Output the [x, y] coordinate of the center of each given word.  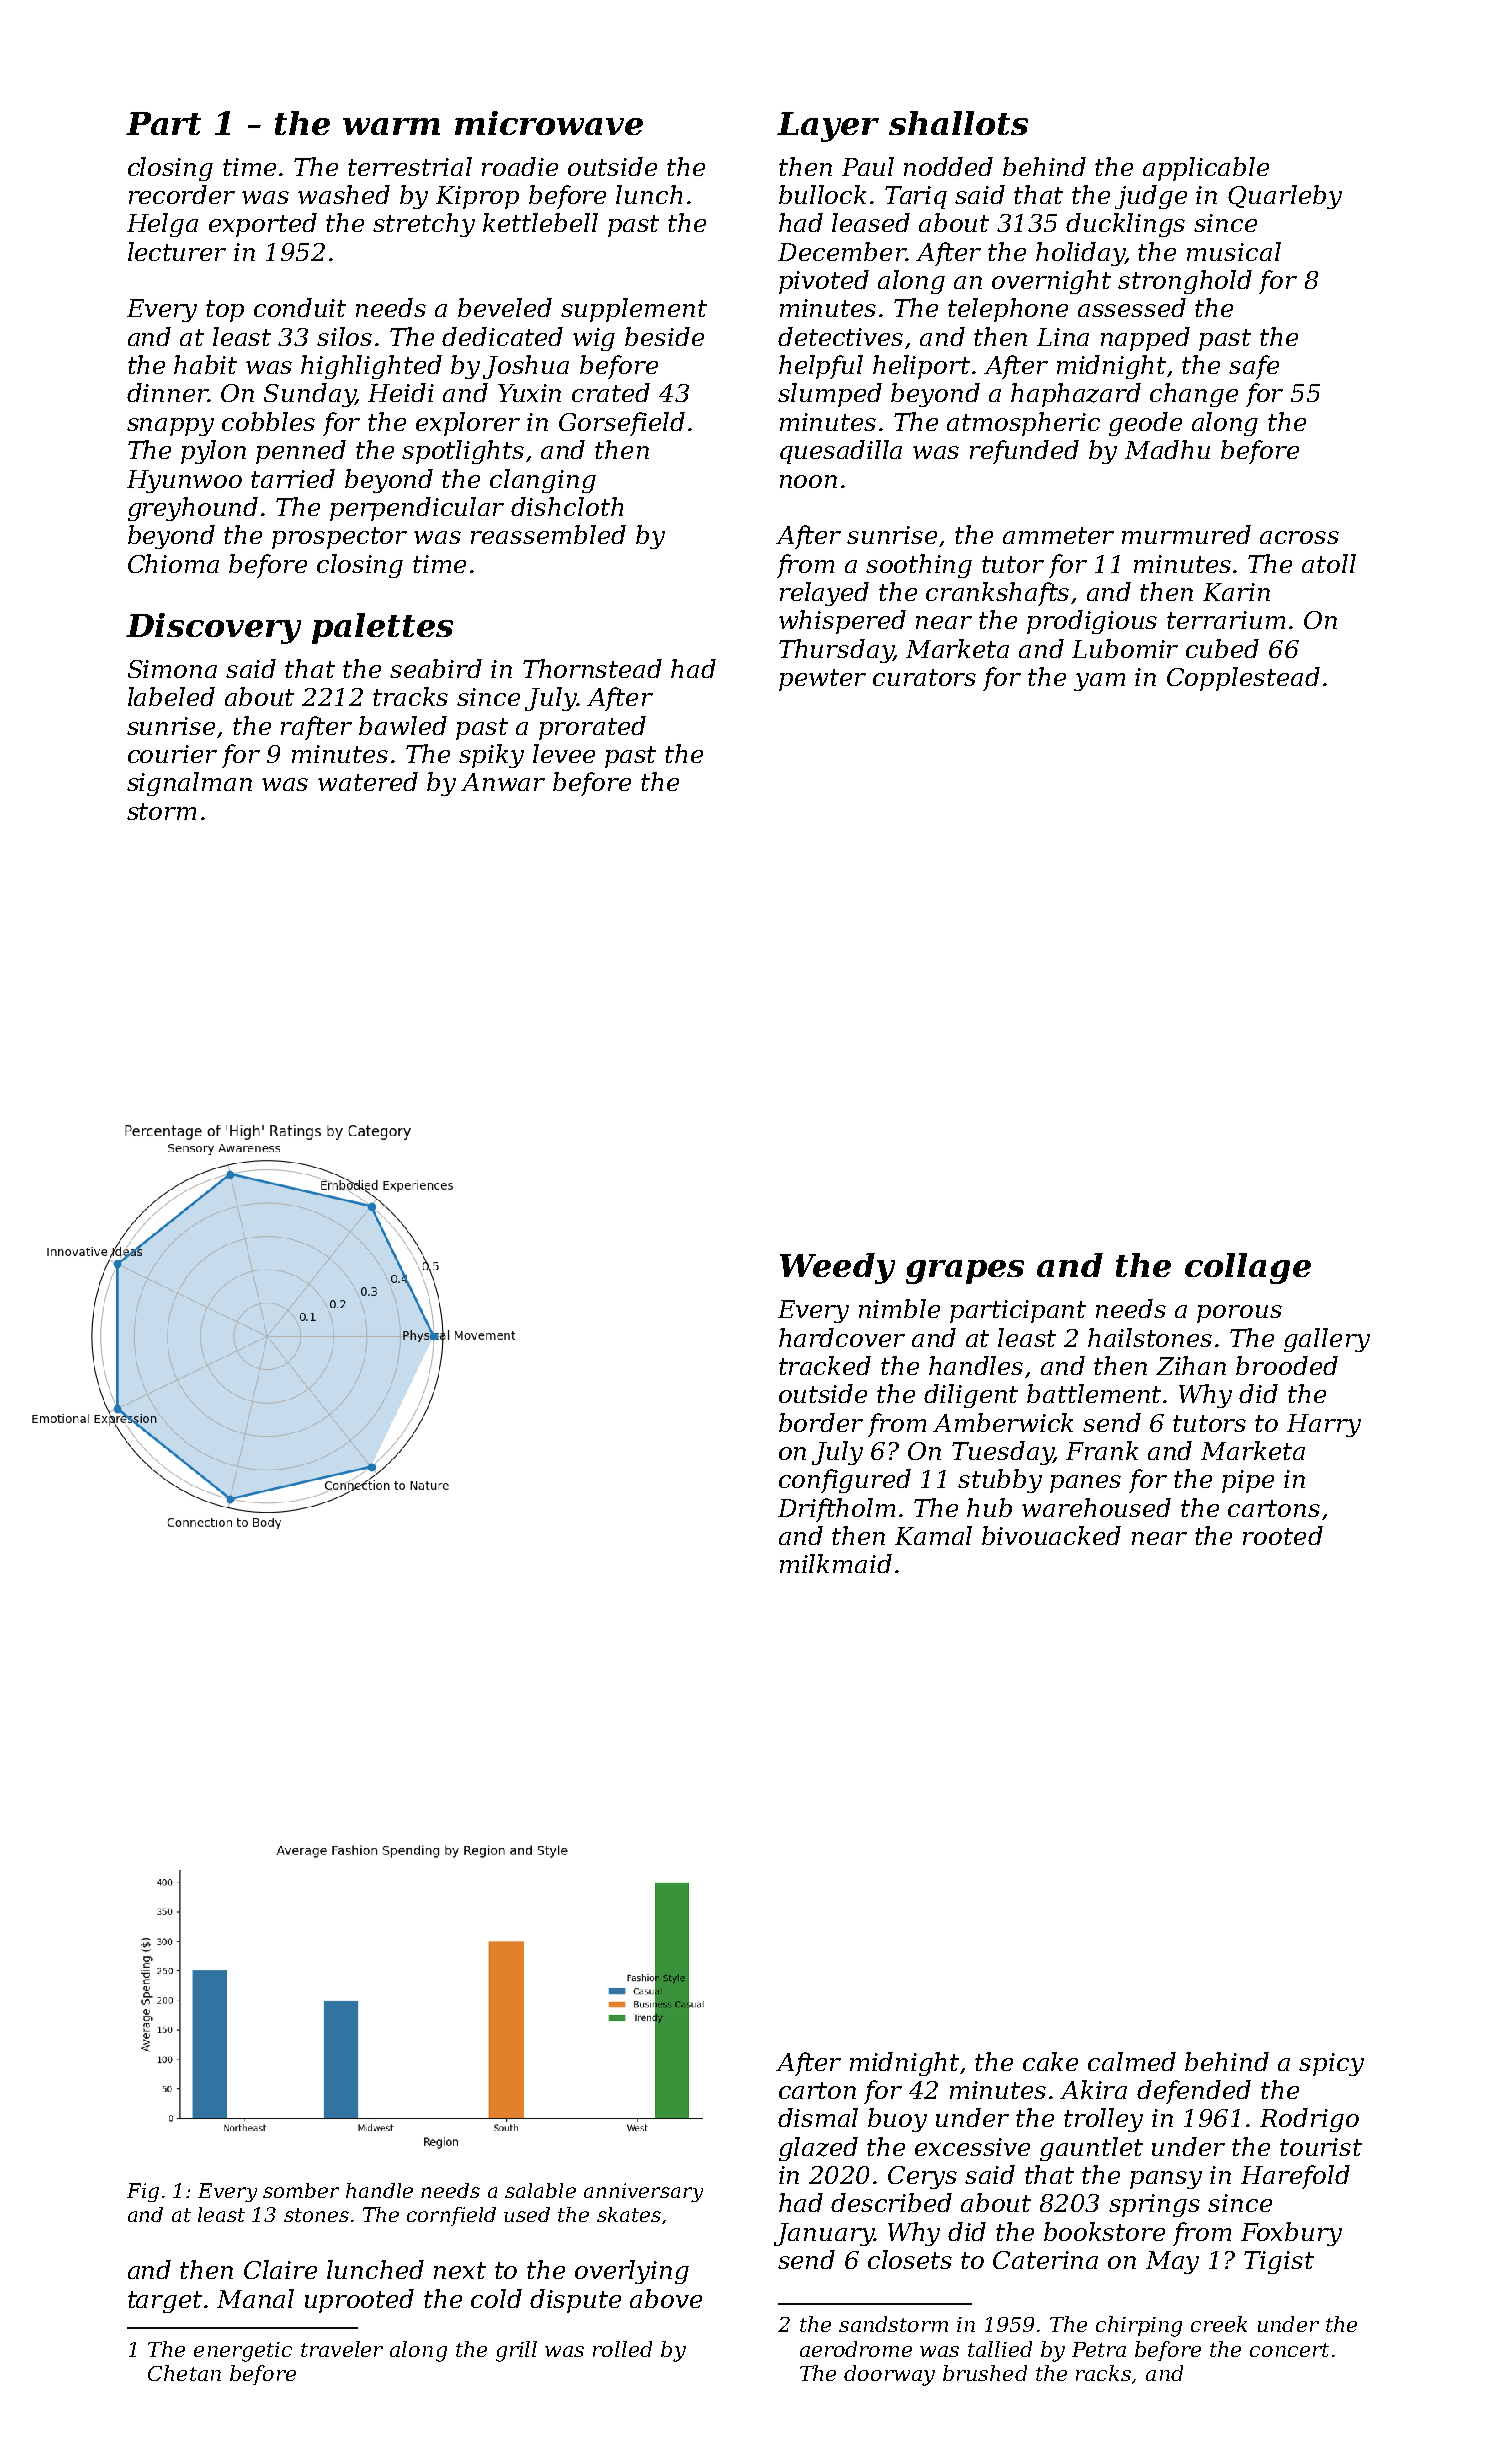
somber [301, 2190]
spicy [1331, 2064]
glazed [818, 2149]
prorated [592, 728]
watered [368, 781]
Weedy [837, 1268]
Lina [1063, 337]
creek [1219, 2324]
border [821, 1422]
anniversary [643, 2192]
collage [1248, 1268]
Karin [1236, 592]
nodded [948, 166]
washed [344, 194]
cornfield [451, 2216]
